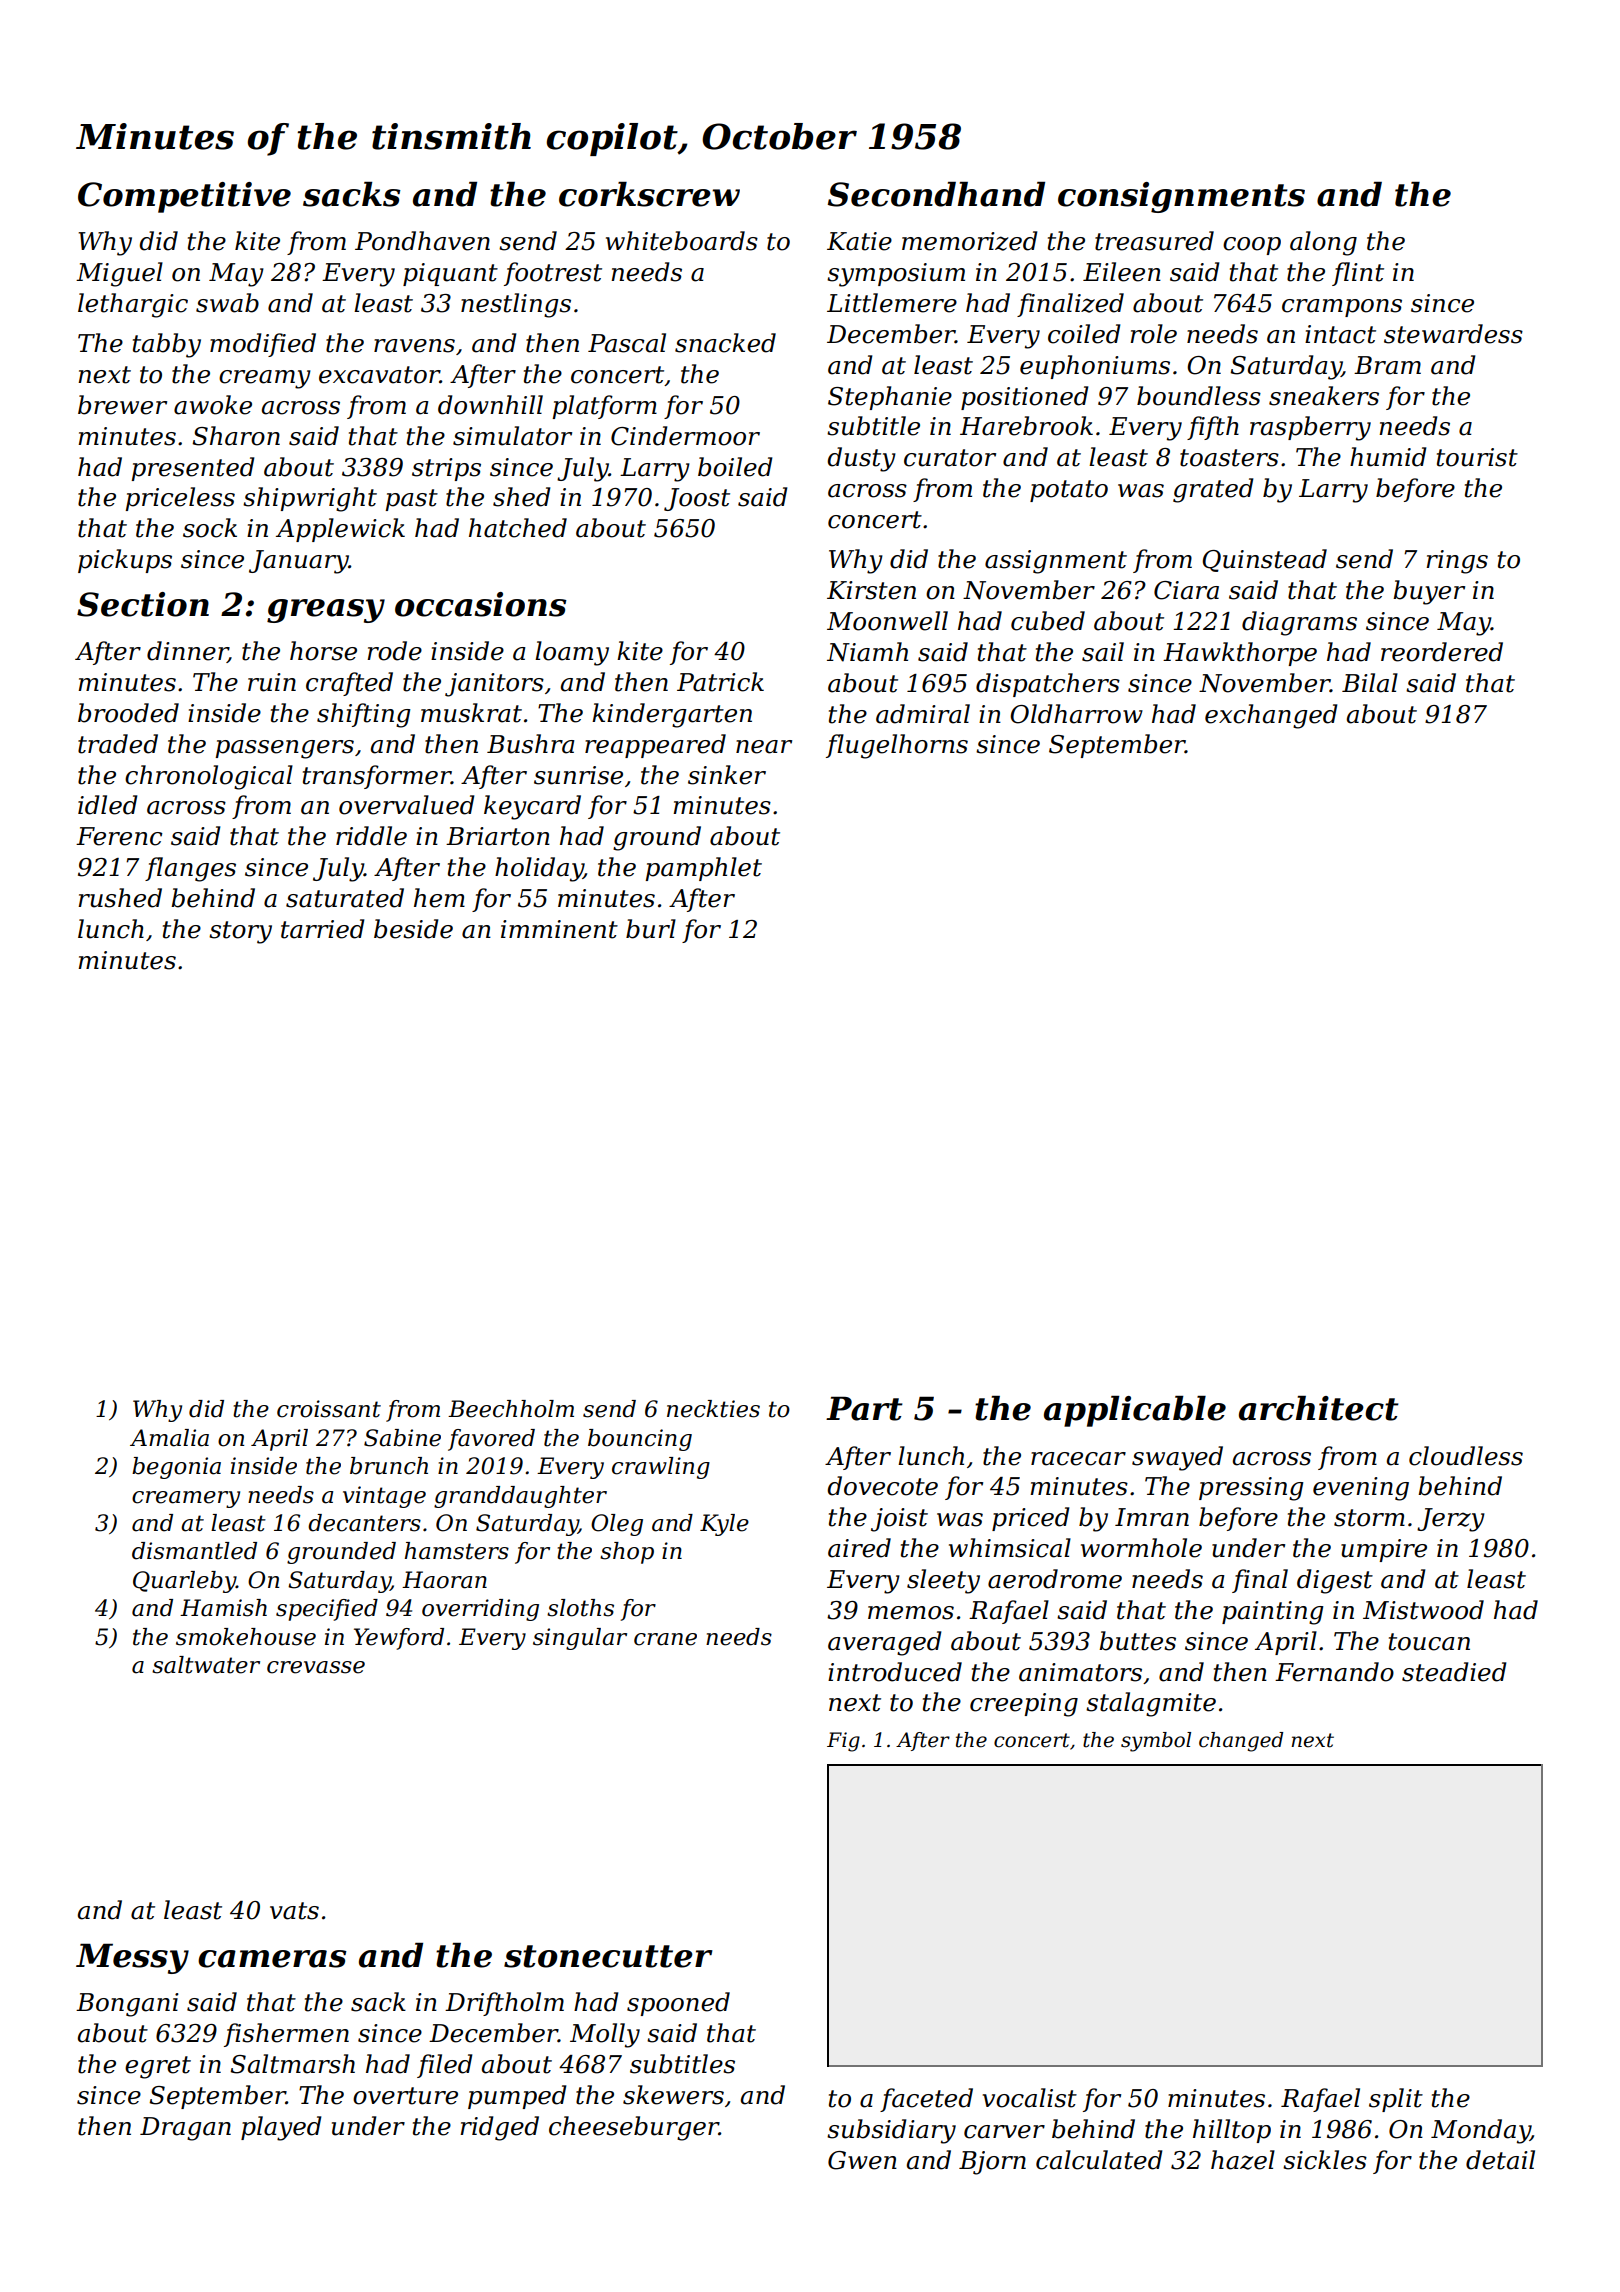 This page has width=1620, height=2292. I want to click on spooned, so click(678, 2004).
